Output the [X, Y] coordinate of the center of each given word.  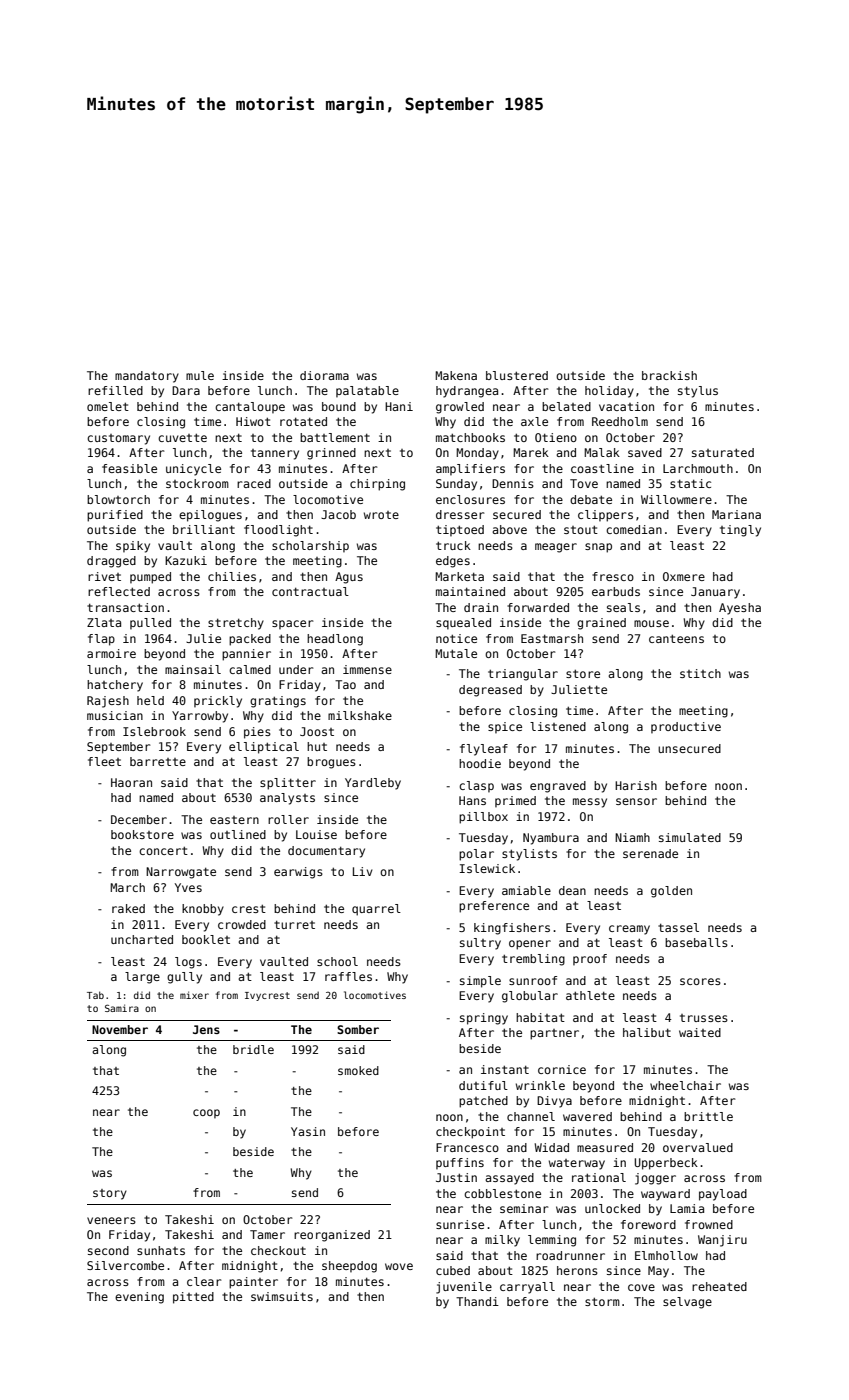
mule [200, 375]
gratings [278, 702]
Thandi [477, 1301]
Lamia [687, 1208]
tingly [740, 531]
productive [686, 727]
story [110, 1194]
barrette [158, 761]
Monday [477, 454]
